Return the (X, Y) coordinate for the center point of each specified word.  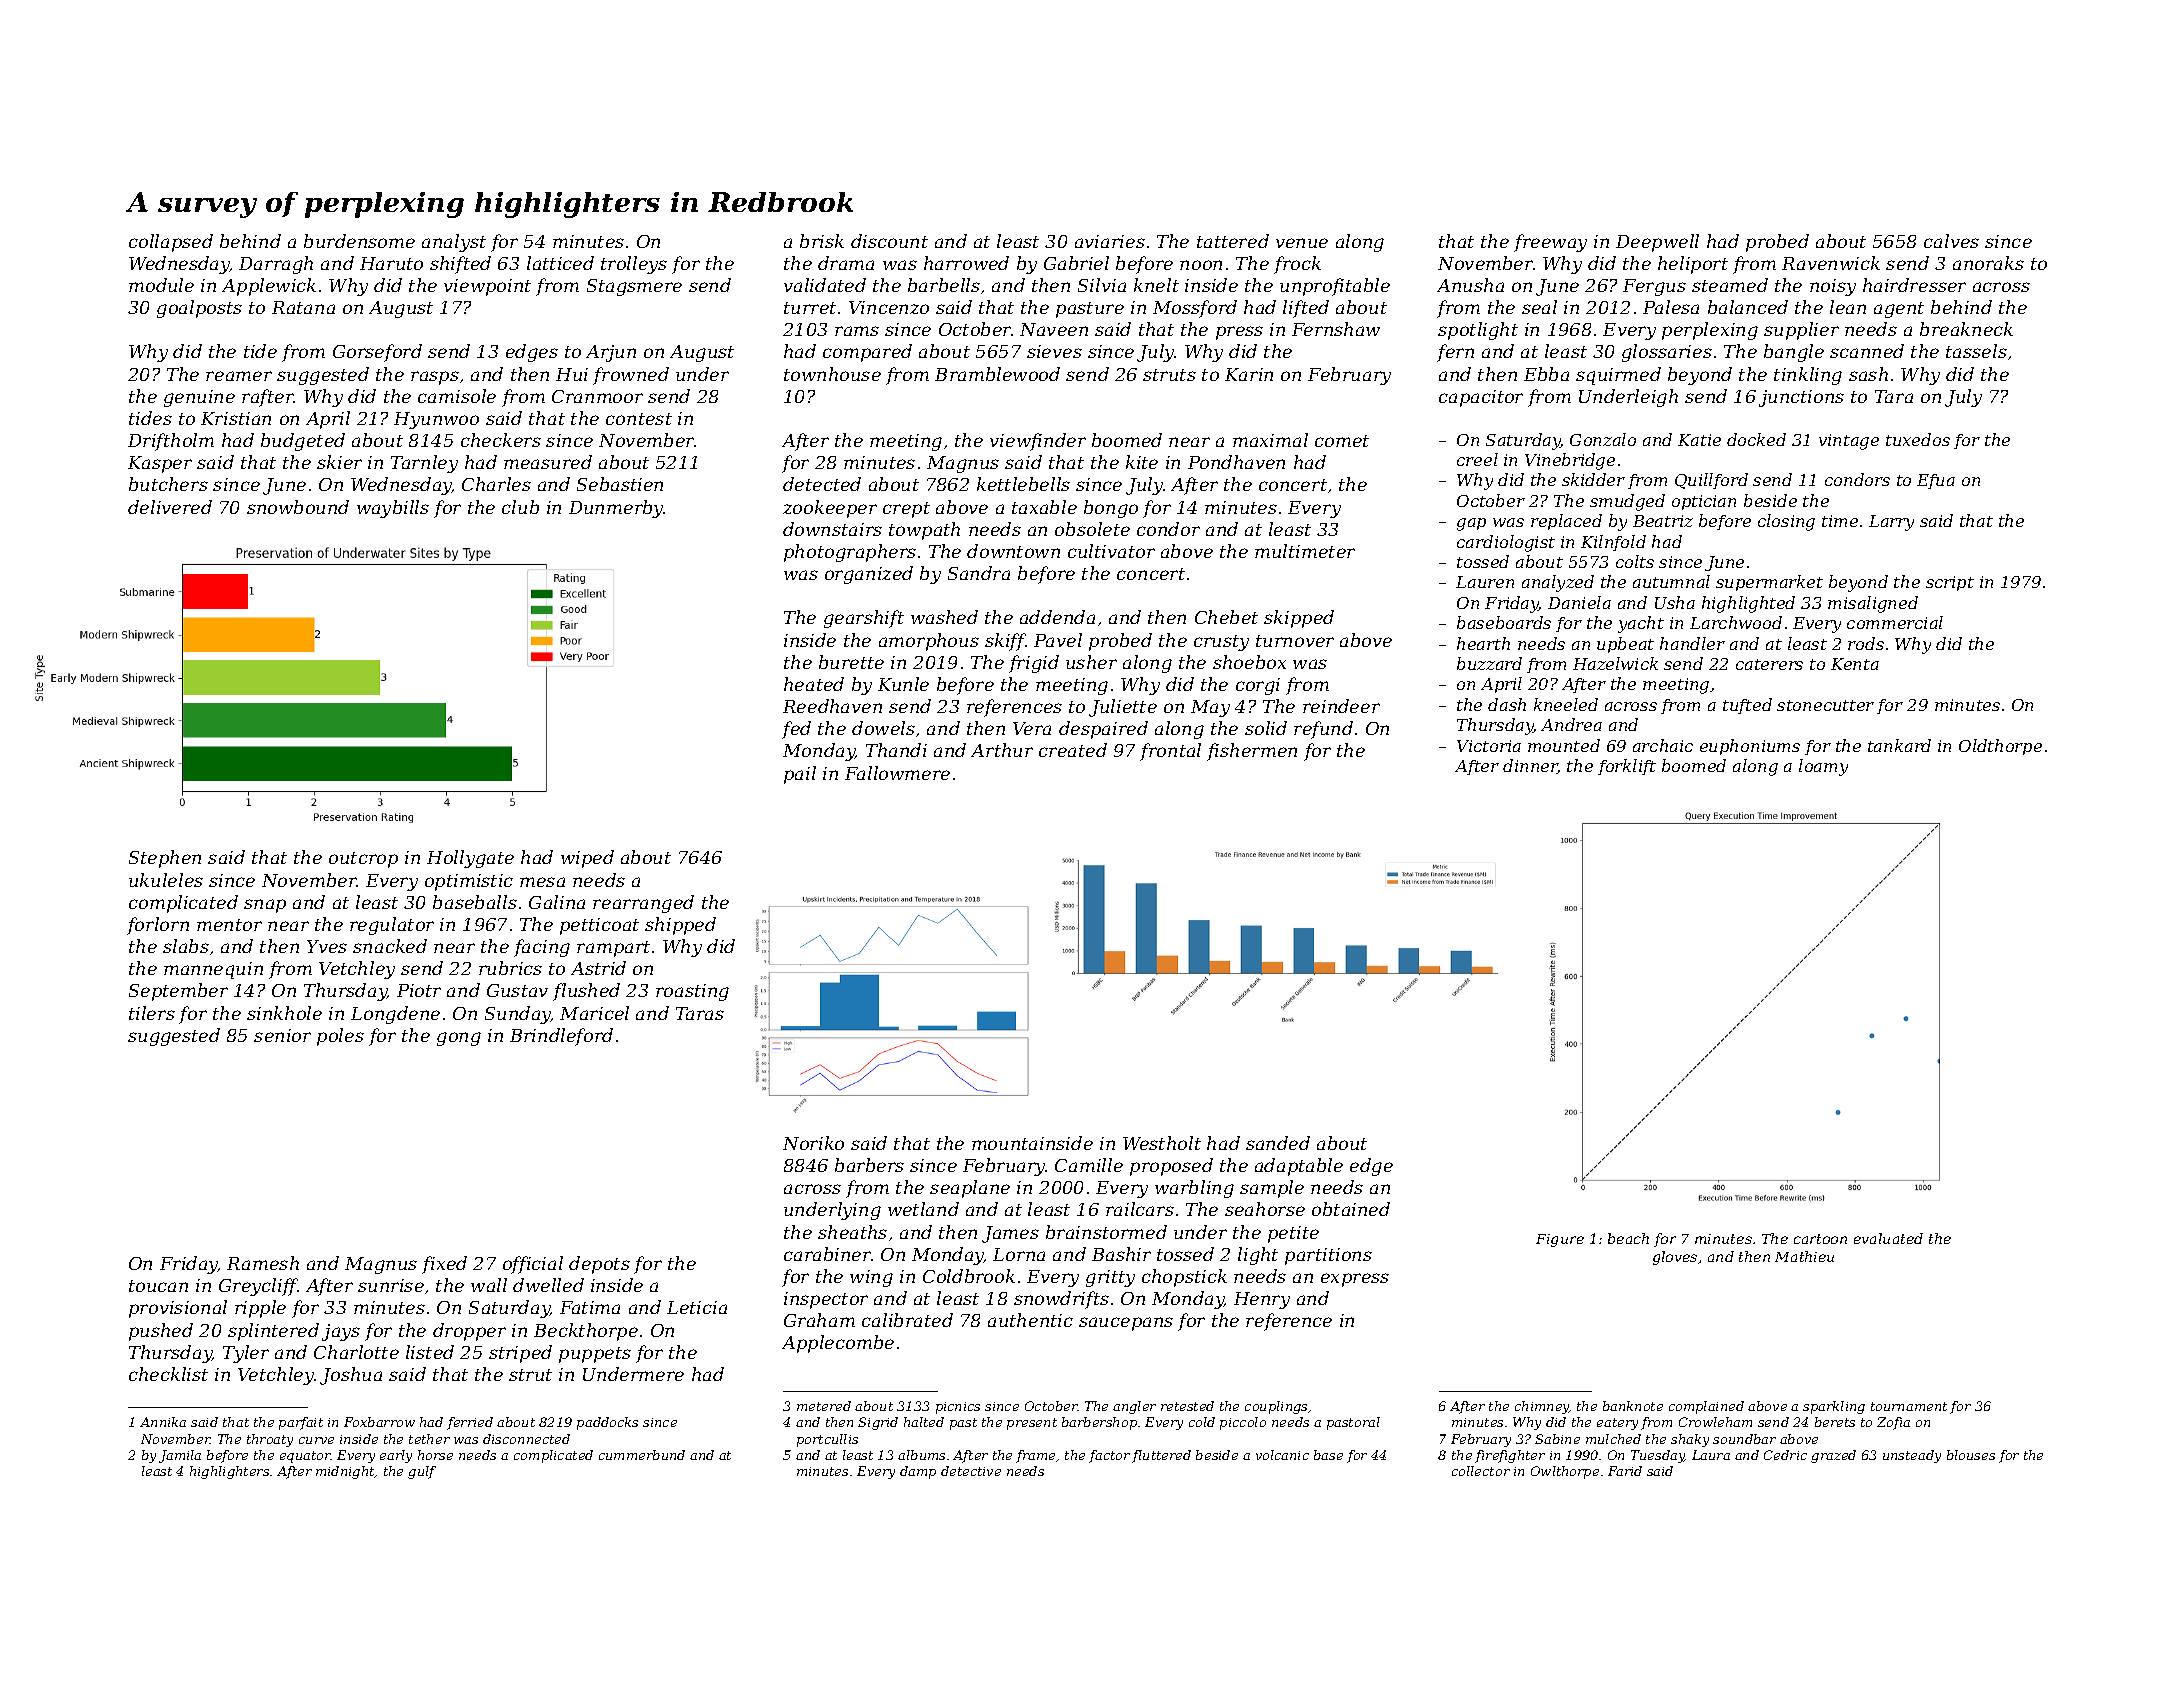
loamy (1823, 767)
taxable (1044, 507)
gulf (422, 1472)
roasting (692, 992)
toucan (158, 1286)
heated (814, 684)
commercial (1895, 622)
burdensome (359, 241)
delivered (170, 507)
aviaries (1110, 241)
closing (1786, 522)
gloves (1675, 1258)
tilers (152, 1013)
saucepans (1126, 1324)
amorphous (929, 642)
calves (1951, 241)
